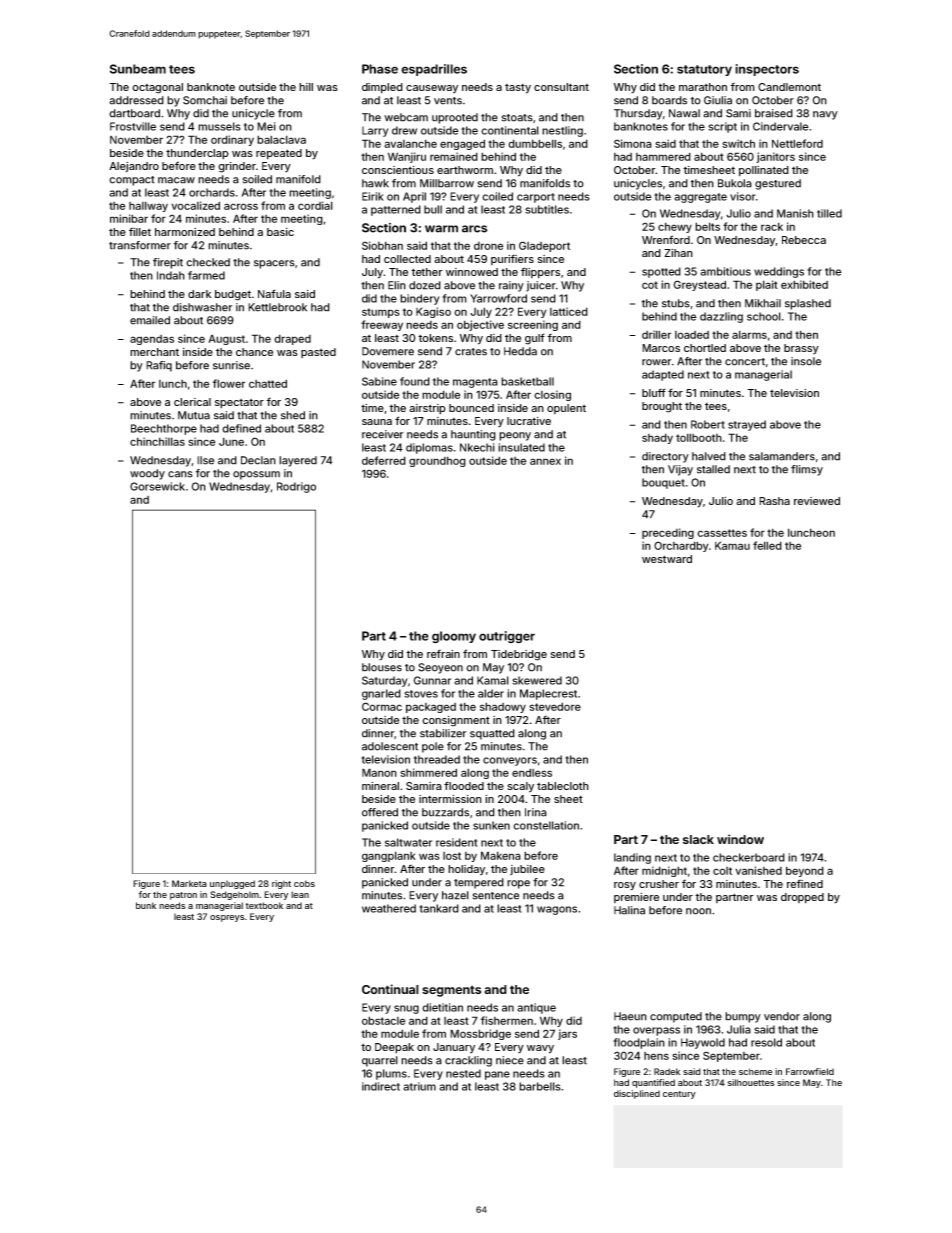  Describe the element at coordinates (817, 501) in the image. I see `reviewed` at that location.
